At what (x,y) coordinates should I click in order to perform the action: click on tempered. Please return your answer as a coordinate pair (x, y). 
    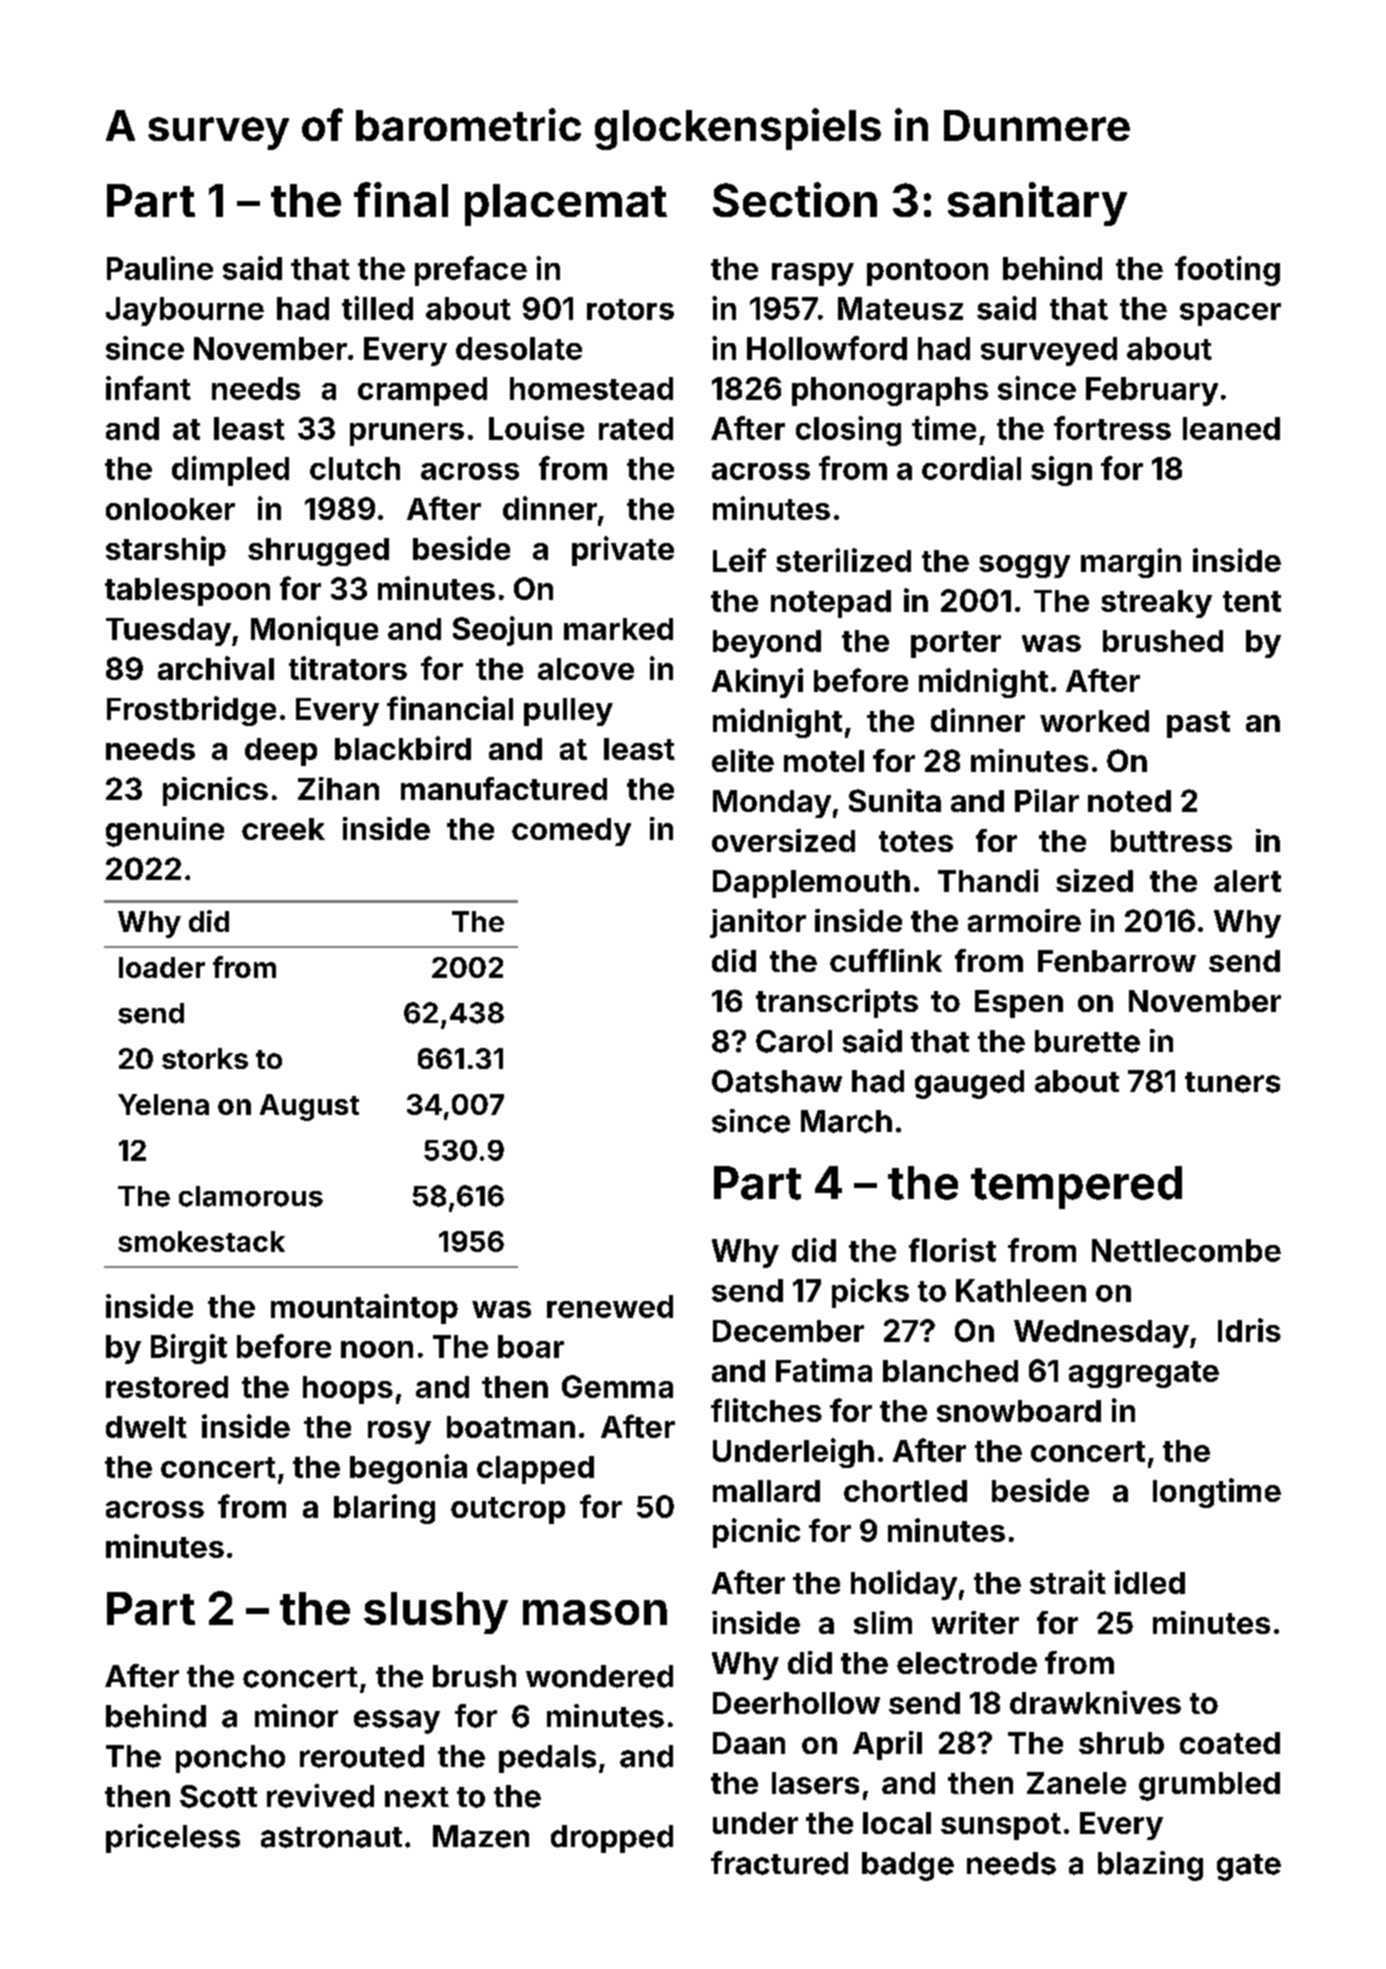
    Looking at the image, I should click on (1076, 1187).
